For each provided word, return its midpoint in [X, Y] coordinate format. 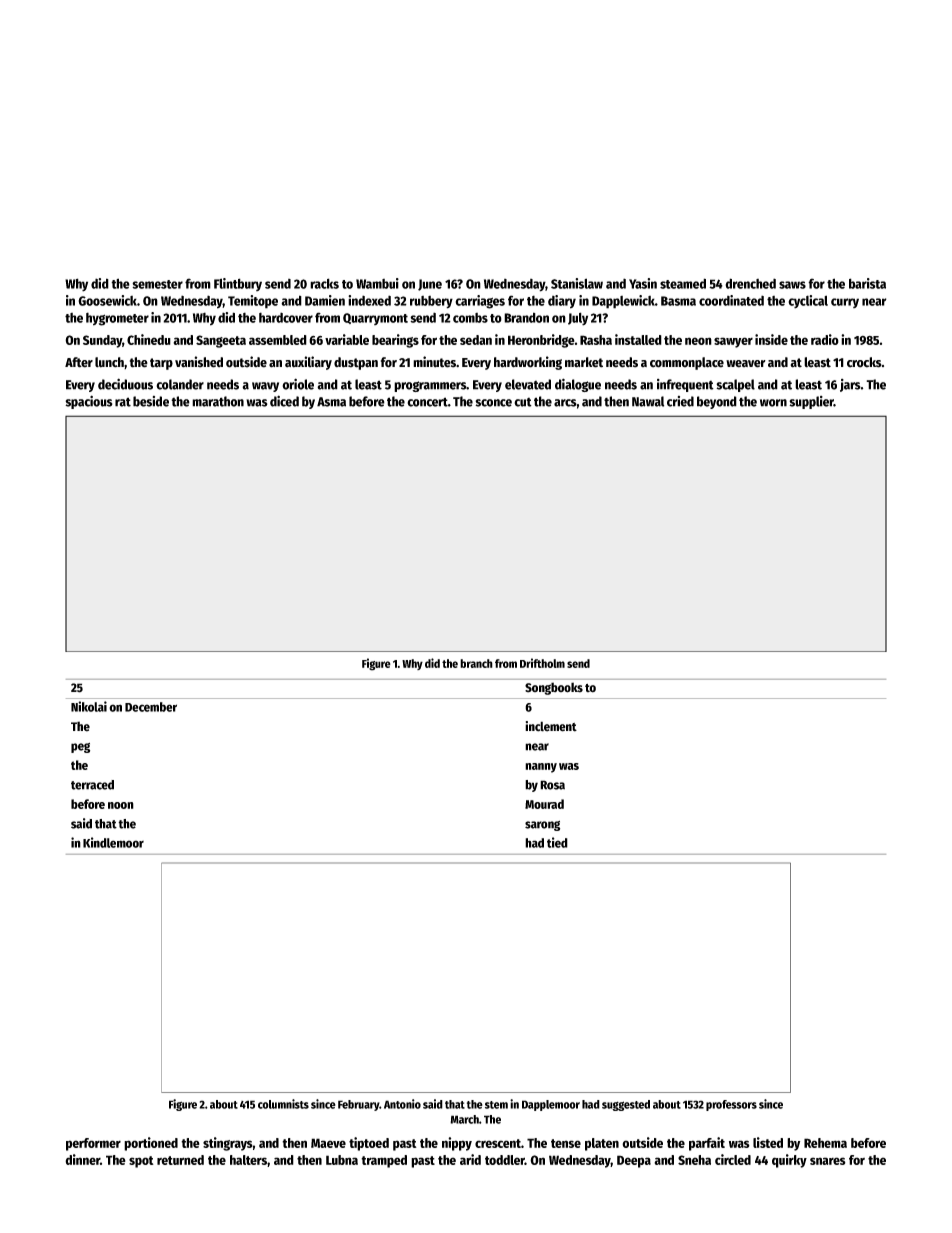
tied [557, 842]
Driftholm [542, 663]
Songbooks [554, 688]
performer [93, 1144]
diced [284, 401]
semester [157, 284]
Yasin [643, 283]
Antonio [402, 1104]
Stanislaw [577, 283]
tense [566, 1143]
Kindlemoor [113, 842]
